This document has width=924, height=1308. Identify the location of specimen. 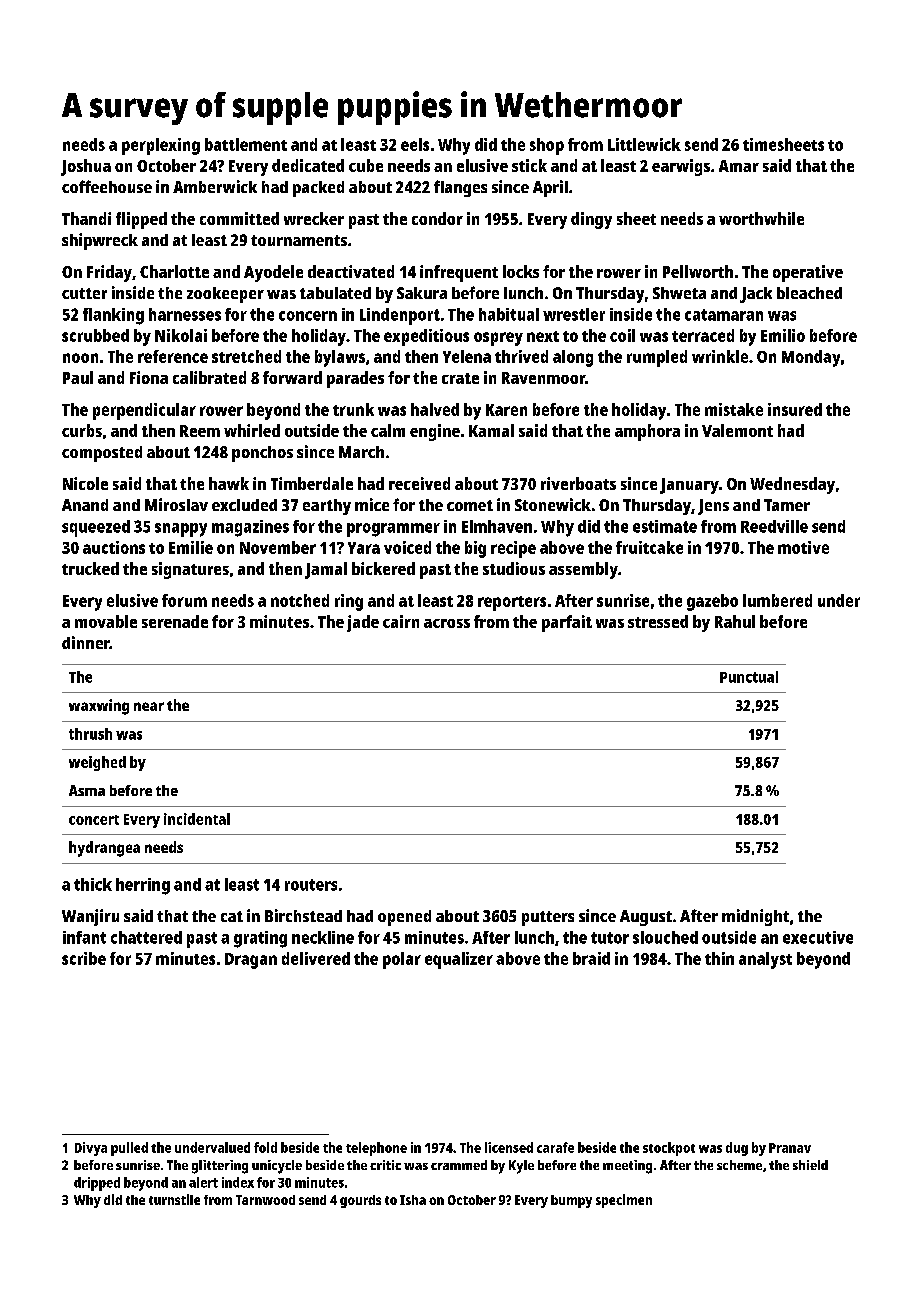
(624, 1201).
